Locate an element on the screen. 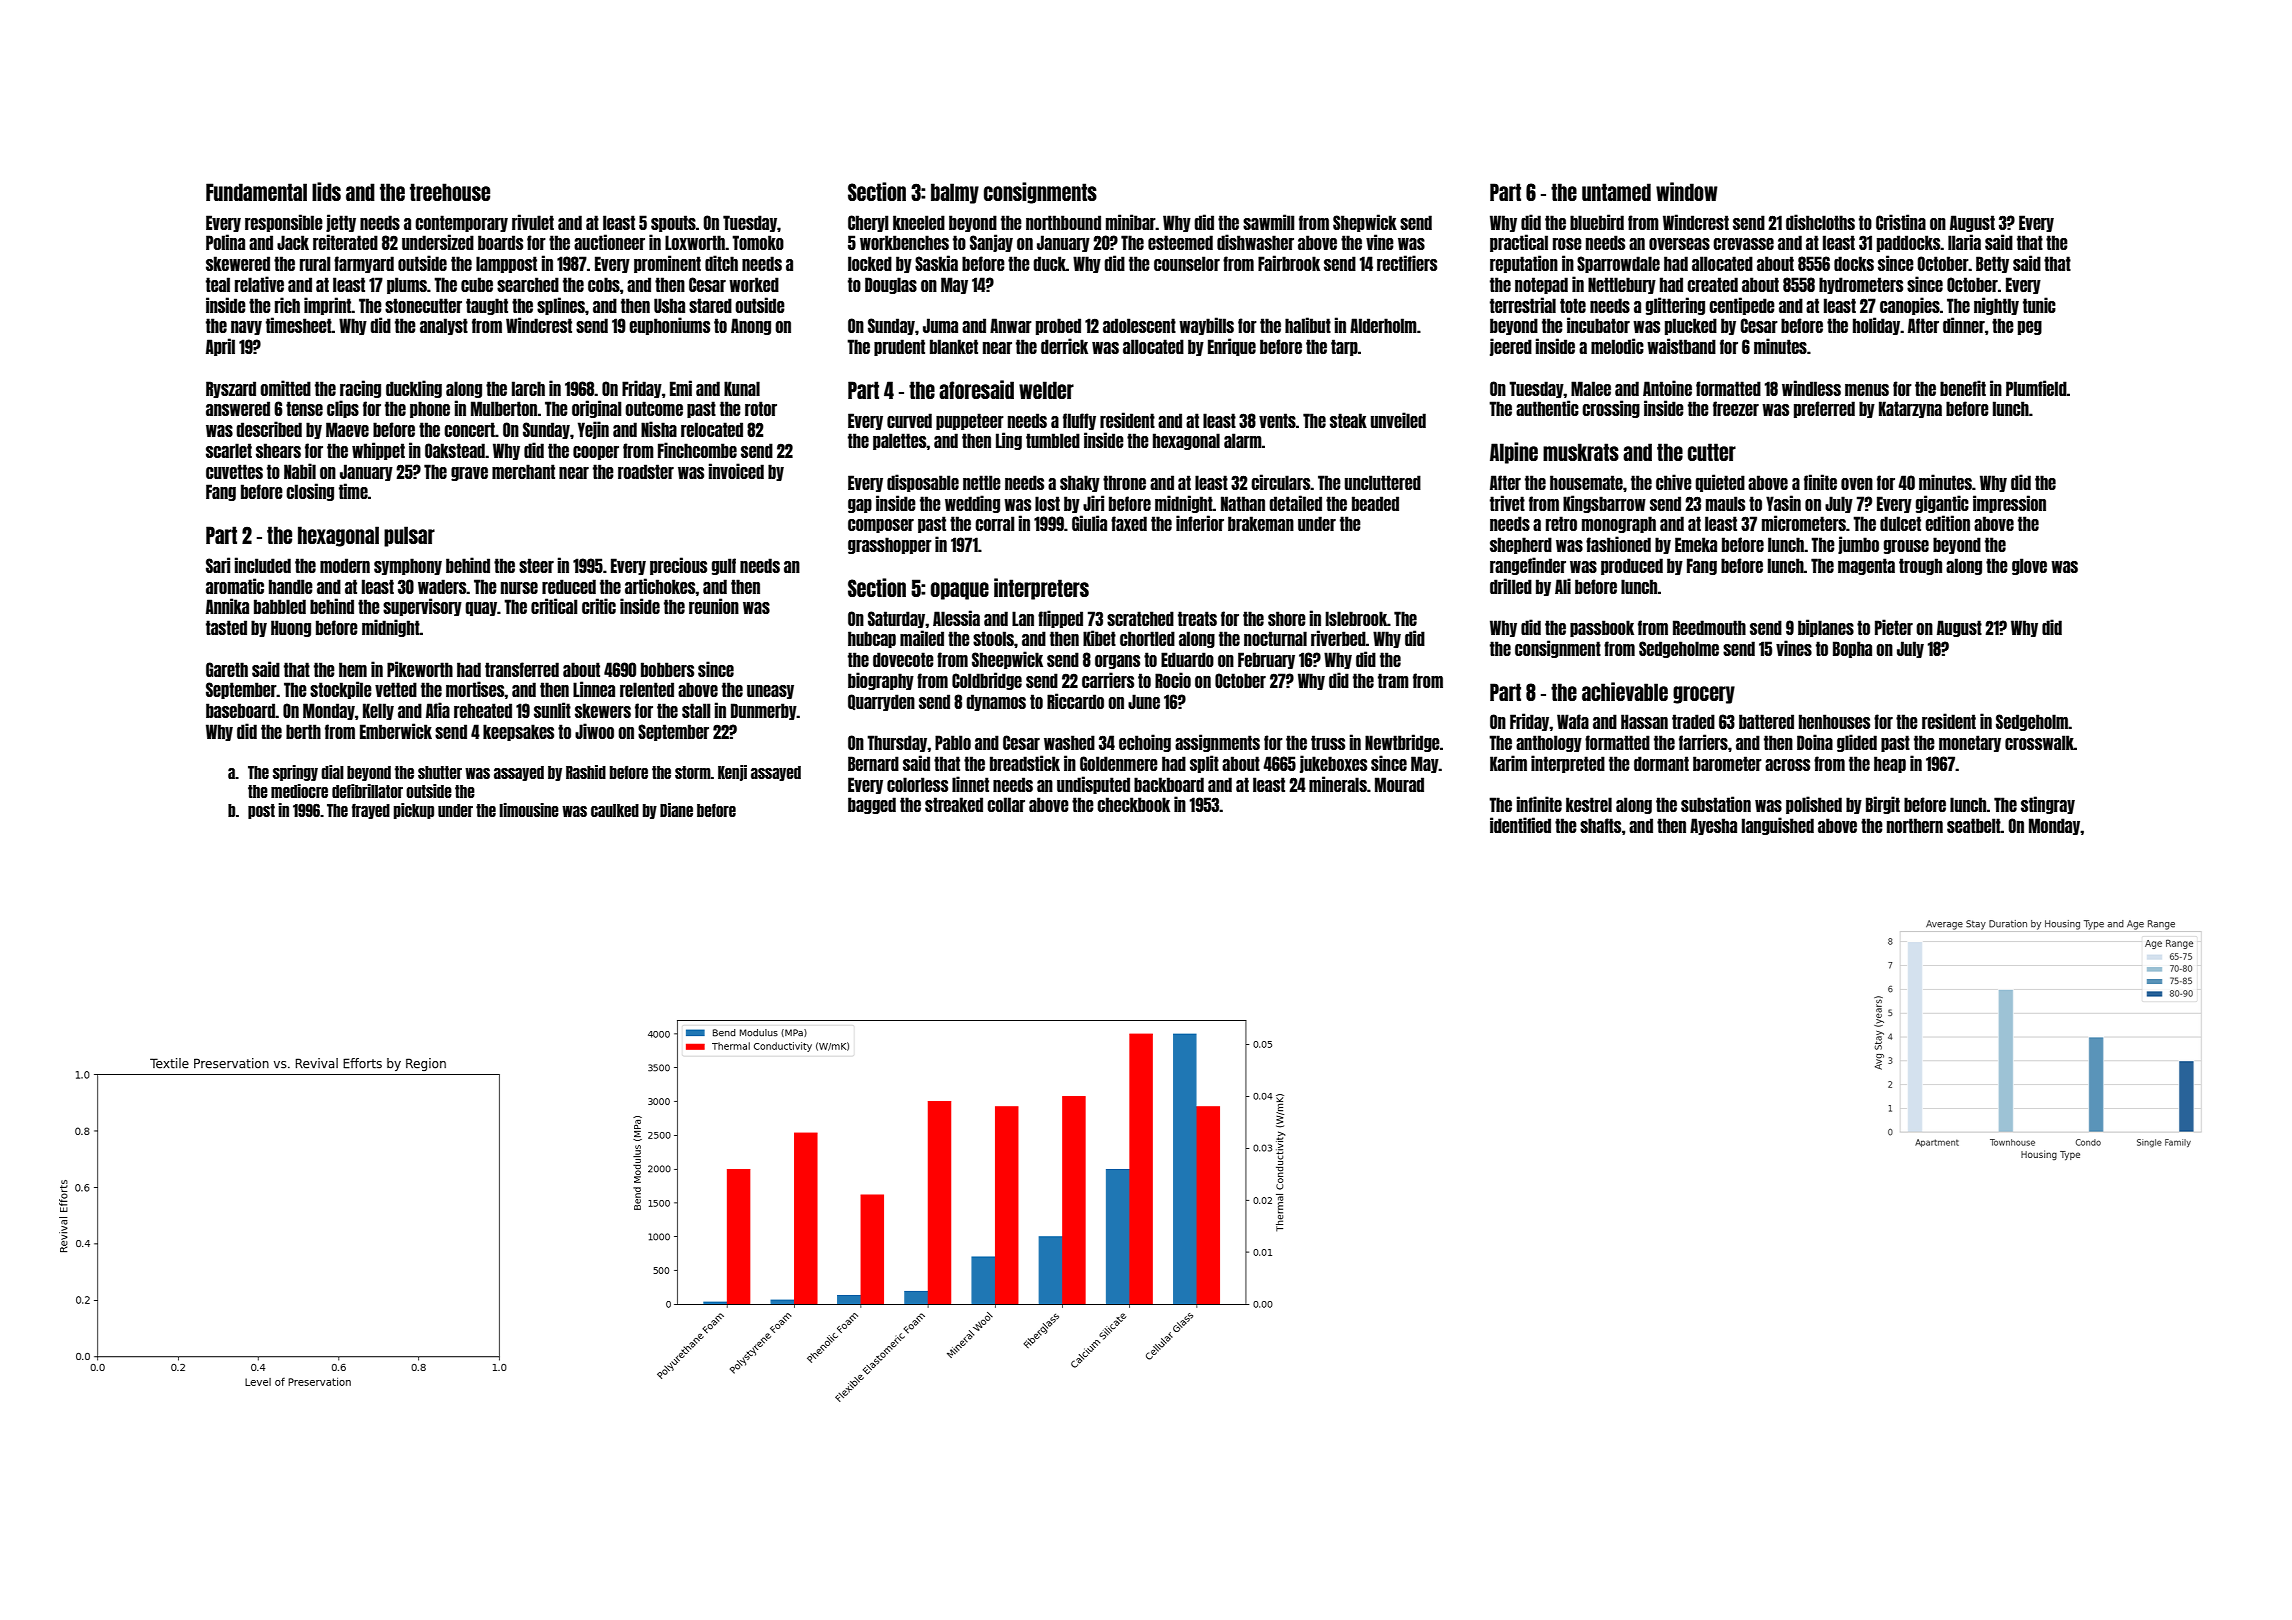 The image size is (2292, 1620). Fundamental is located at coordinates (256, 192).
